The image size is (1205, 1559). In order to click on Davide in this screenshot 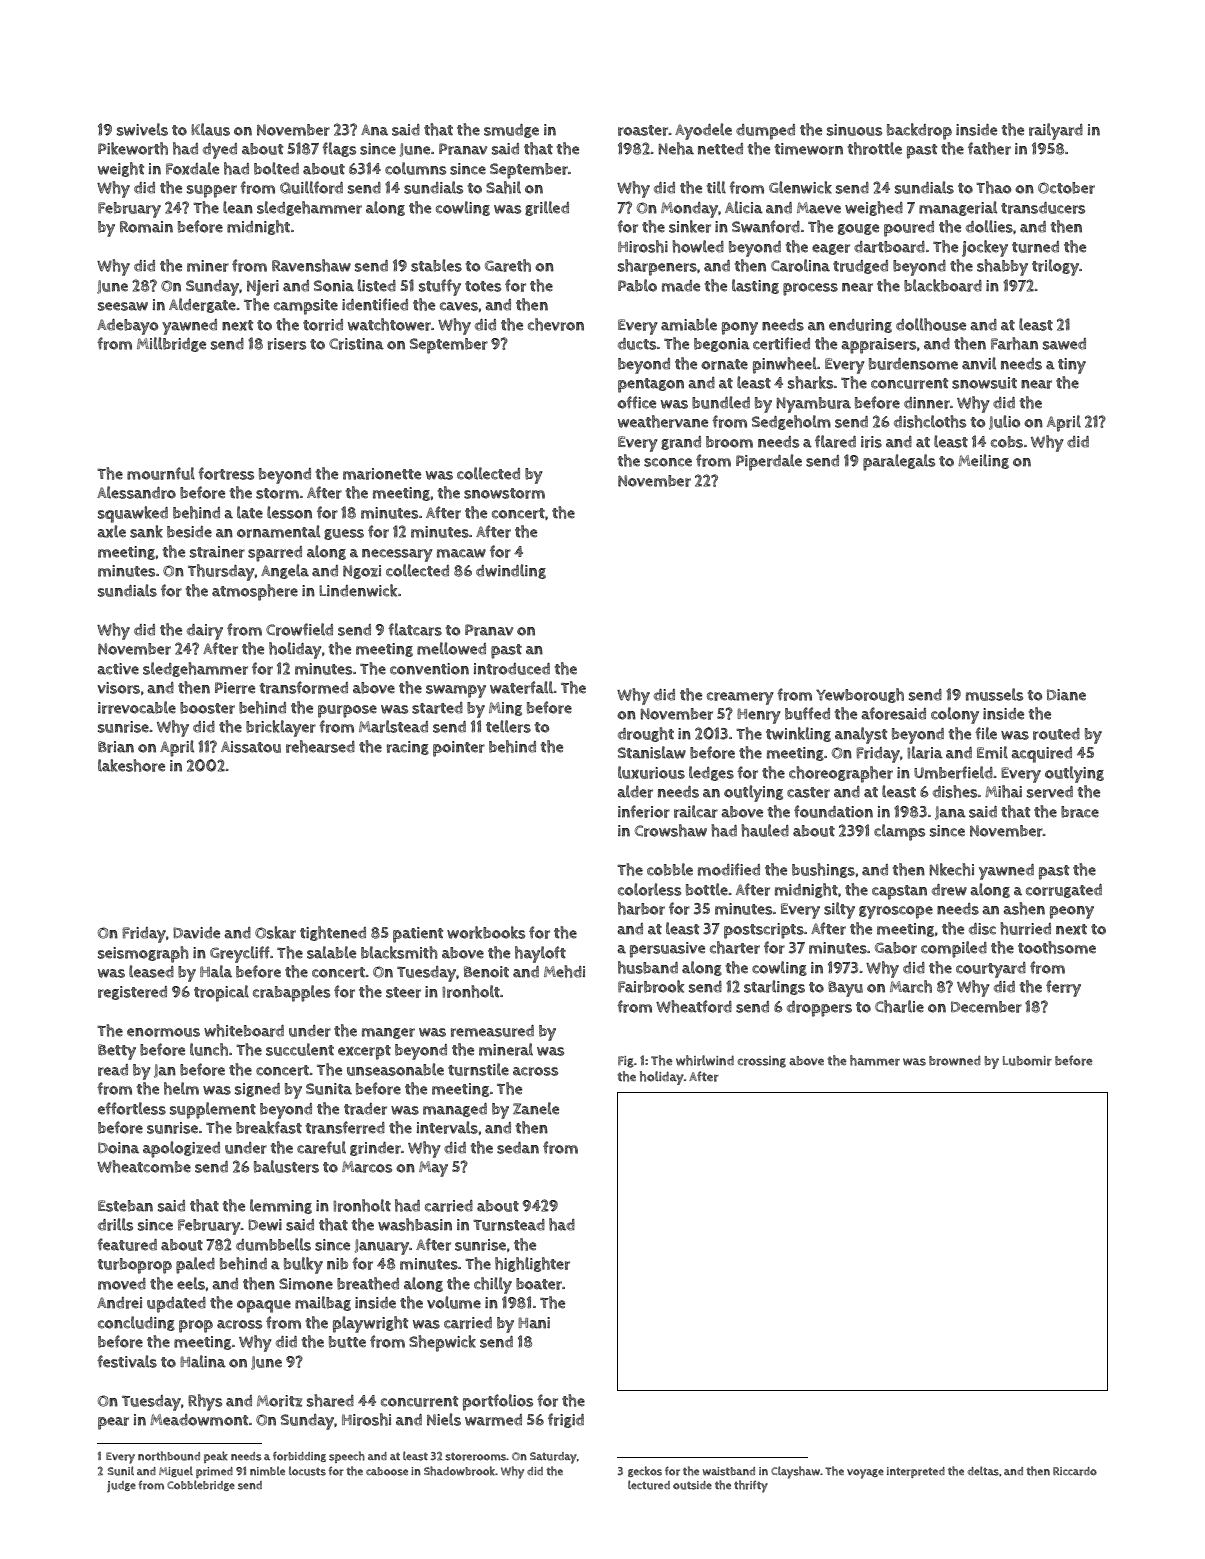, I will do `click(196, 933)`.
